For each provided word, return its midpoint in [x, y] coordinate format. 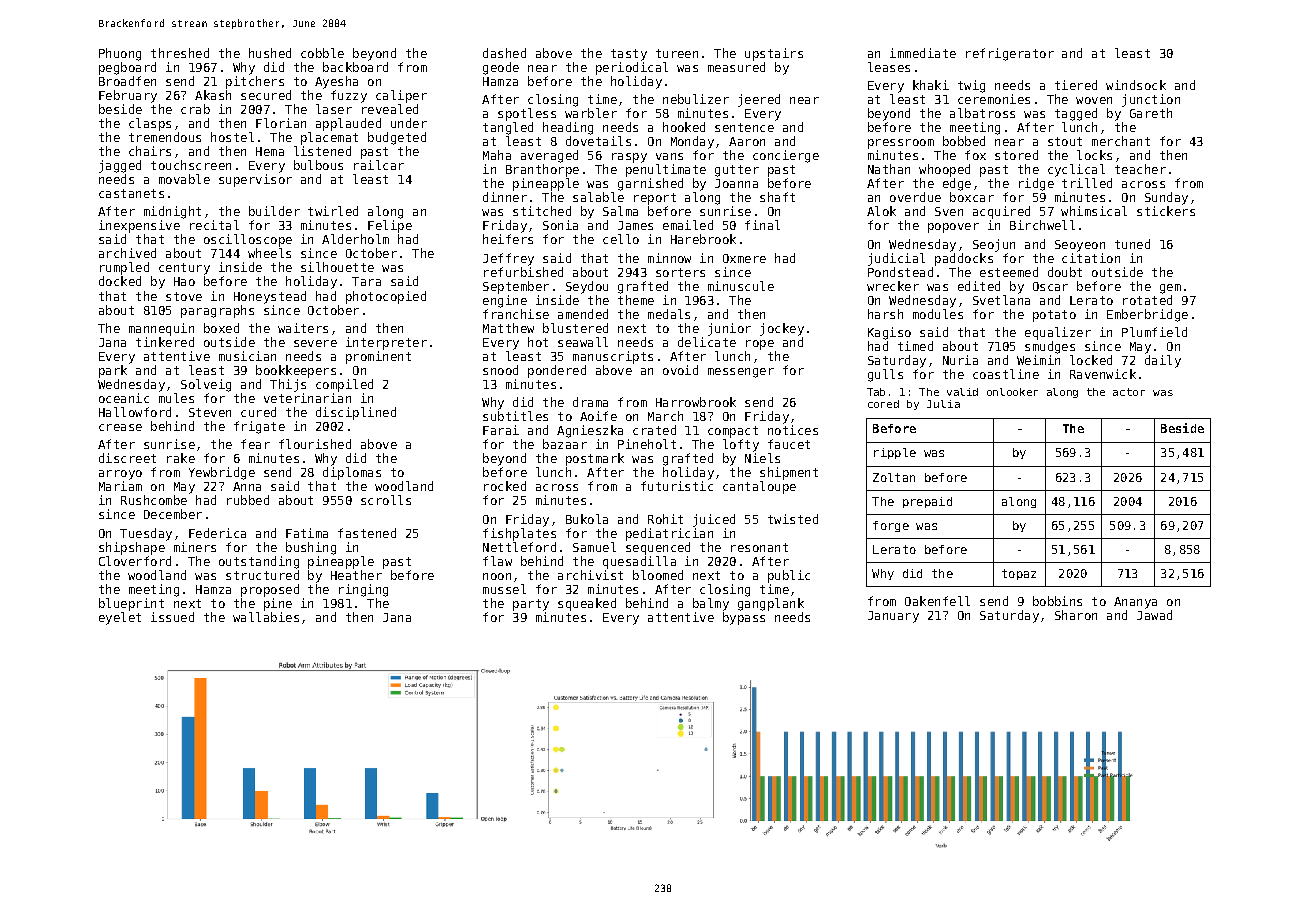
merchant [1121, 141]
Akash [213, 95]
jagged [120, 166]
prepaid [927, 502]
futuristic [677, 486]
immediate [923, 53]
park [113, 371]
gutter [737, 171]
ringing [363, 590]
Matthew [508, 328]
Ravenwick [1103, 374]
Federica [217, 533]
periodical [632, 68]
